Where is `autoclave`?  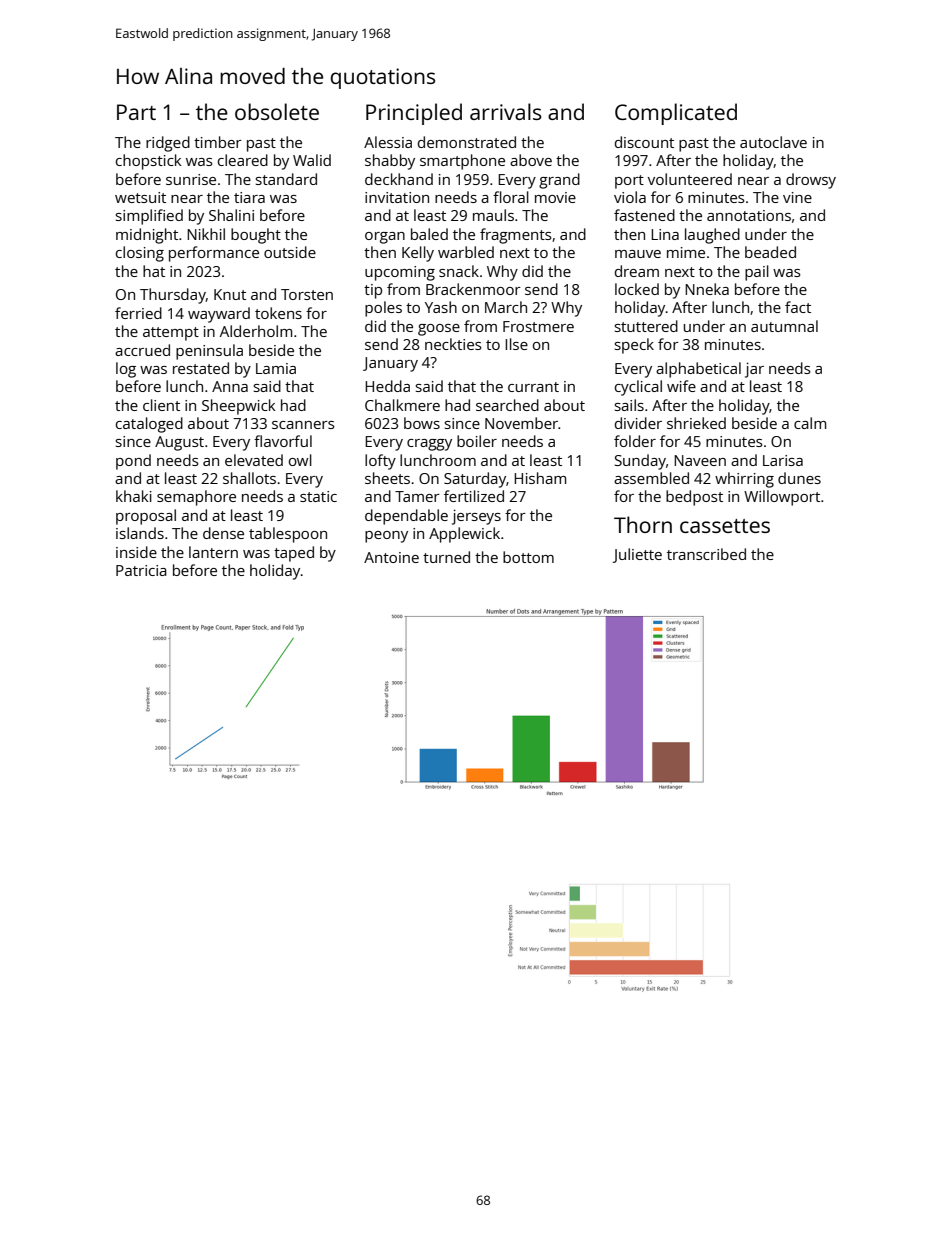
autoclave is located at coordinates (773, 142).
